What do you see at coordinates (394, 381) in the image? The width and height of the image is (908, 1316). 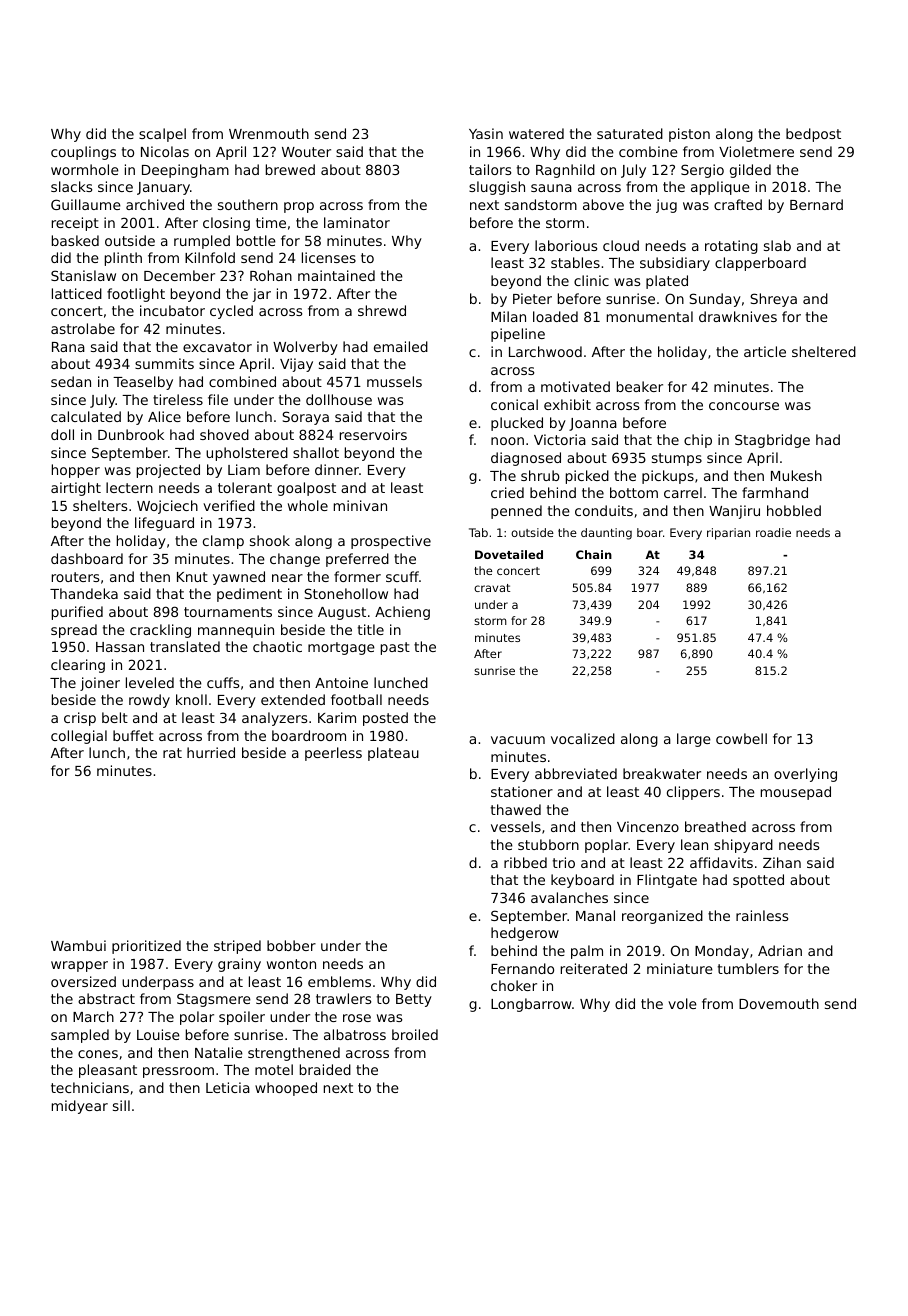 I see `mussels` at bounding box center [394, 381].
